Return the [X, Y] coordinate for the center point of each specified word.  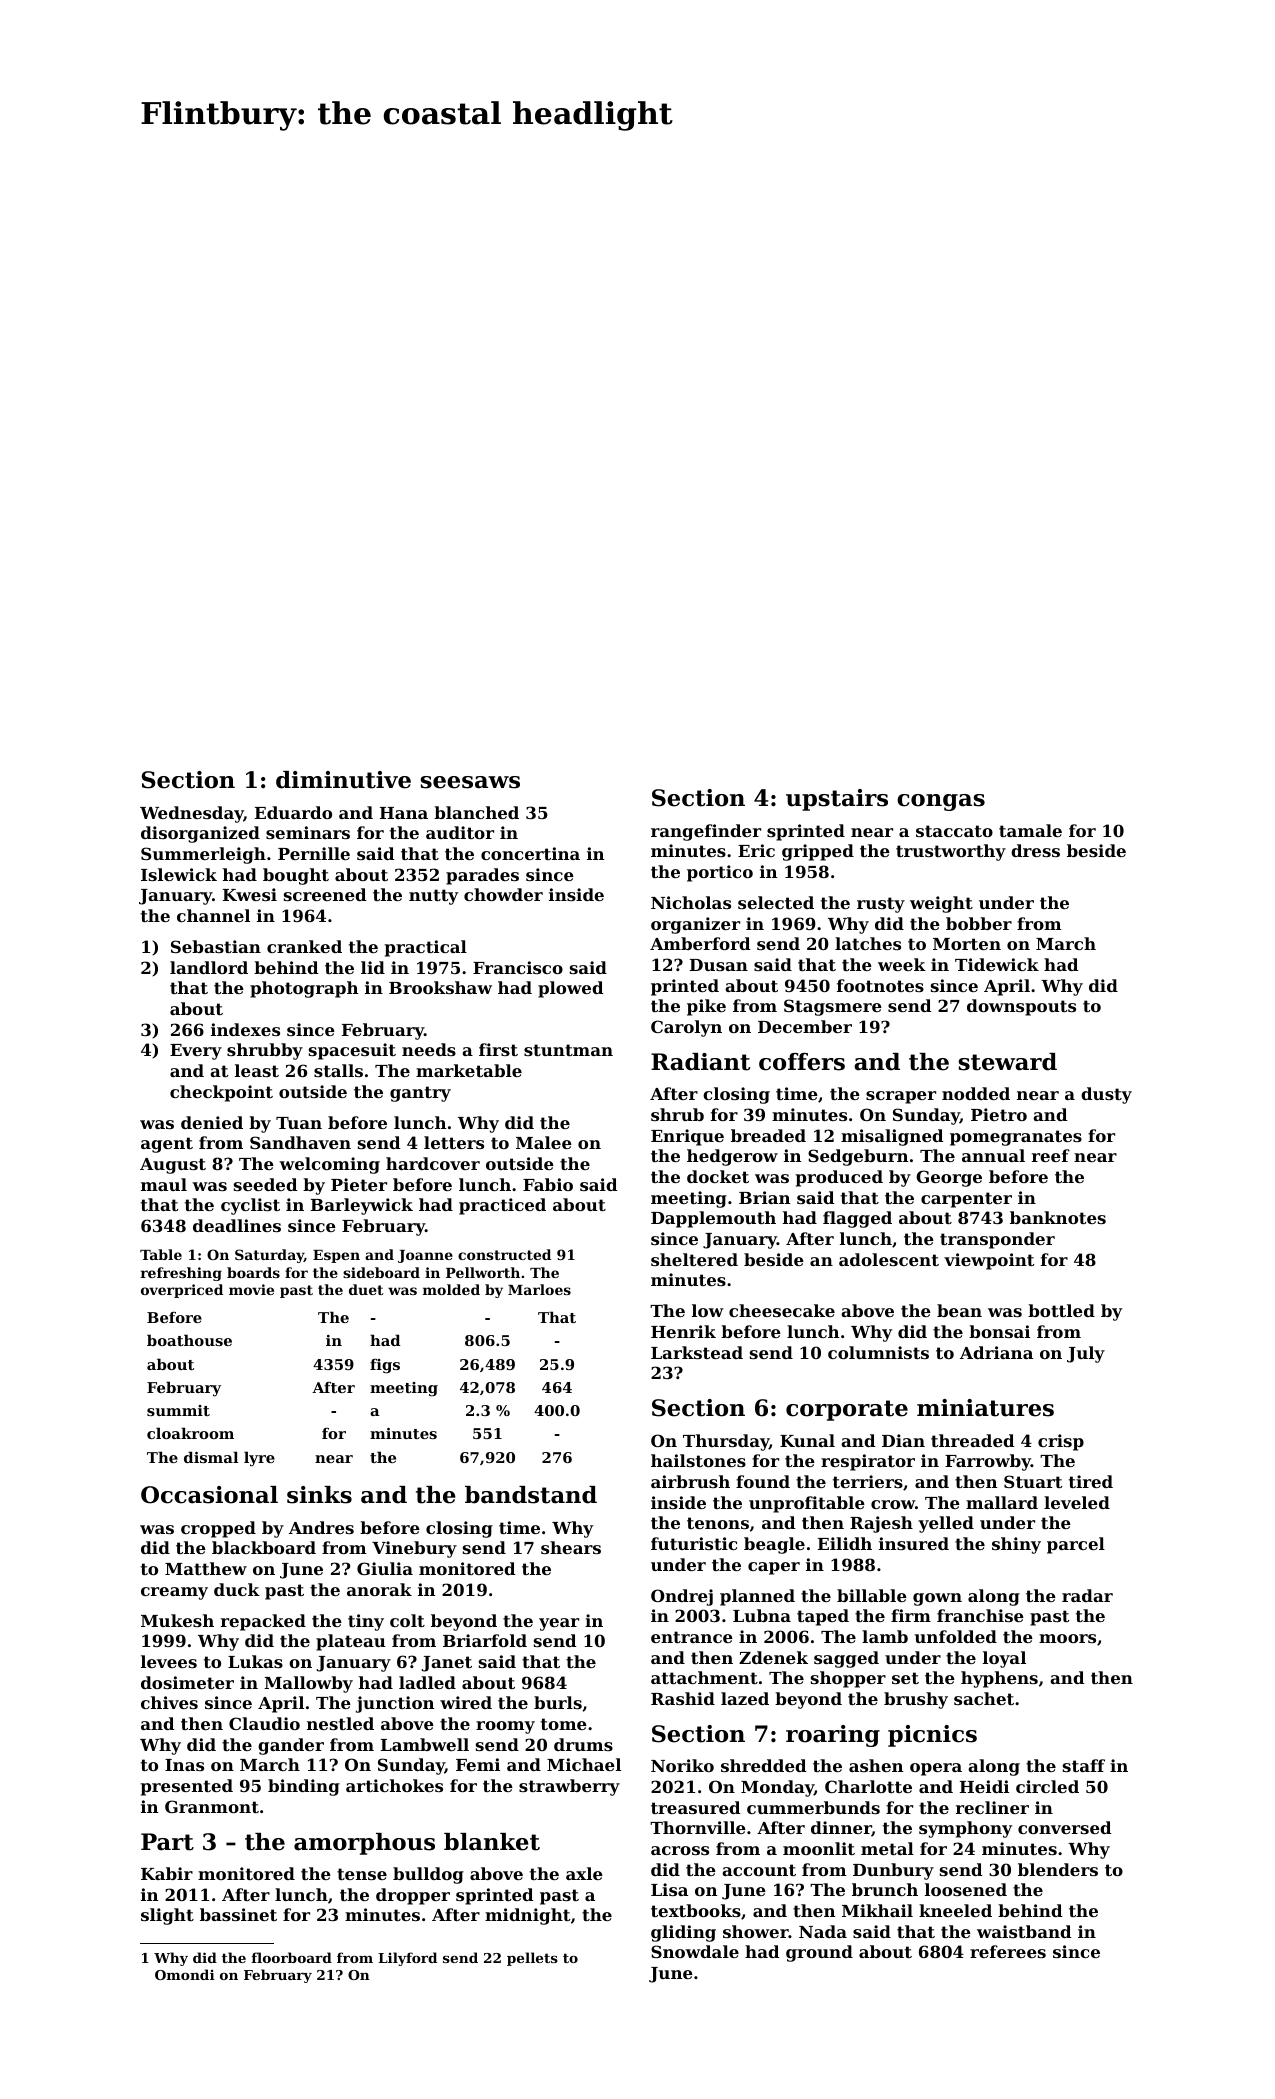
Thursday [726, 1442]
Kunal [807, 1440]
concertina [530, 853]
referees [1008, 1951]
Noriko [682, 1765]
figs [385, 1366]
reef [1051, 1155]
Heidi [984, 1786]
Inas [184, 1765]
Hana [404, 813]
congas [941, 802]
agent [167, 1145]
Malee [544, 1142]
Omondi [185, 1974]
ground [819, 1953]
